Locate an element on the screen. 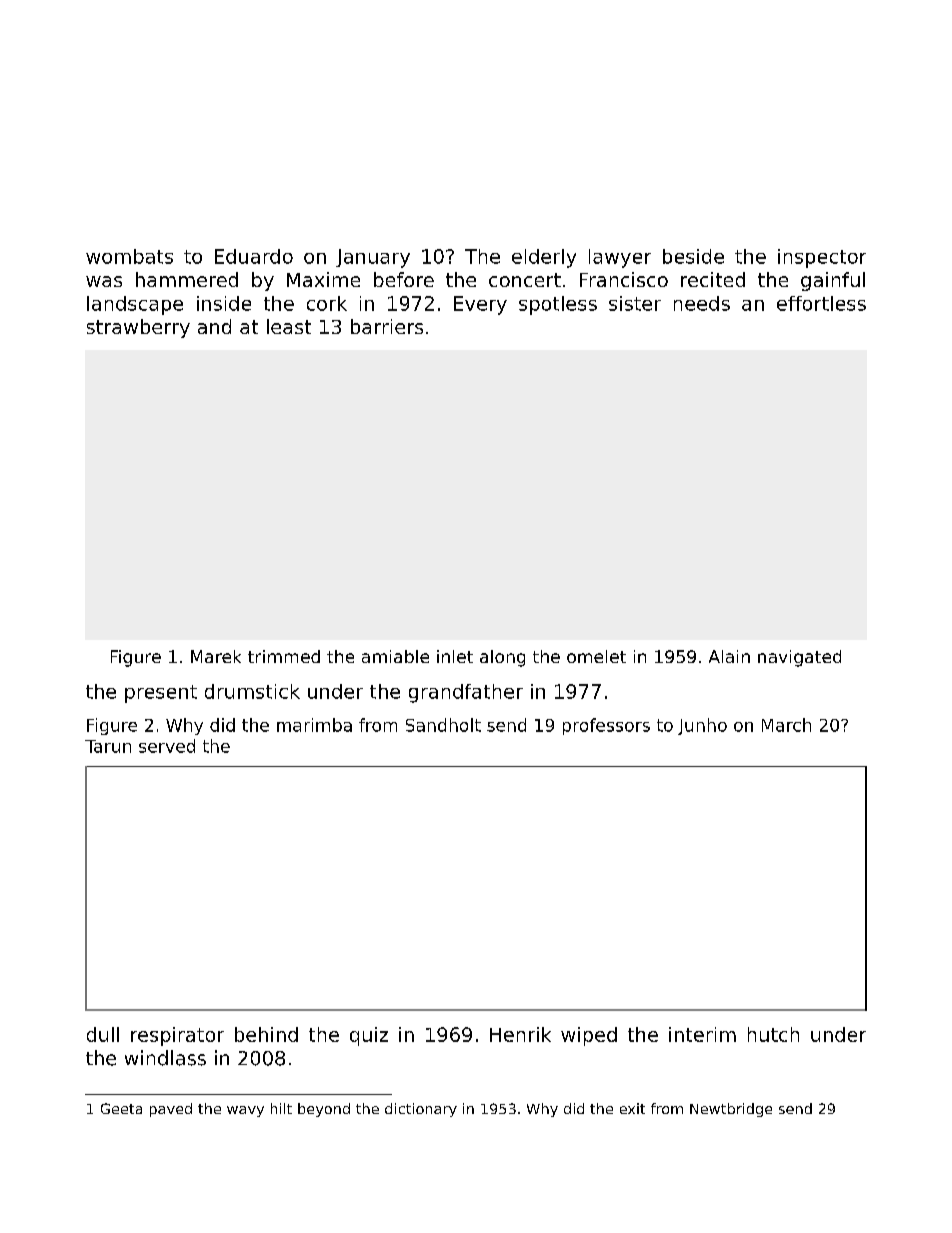 This screenshot has height=1233, width=952. inspector is located at coordinates (822, 258).
